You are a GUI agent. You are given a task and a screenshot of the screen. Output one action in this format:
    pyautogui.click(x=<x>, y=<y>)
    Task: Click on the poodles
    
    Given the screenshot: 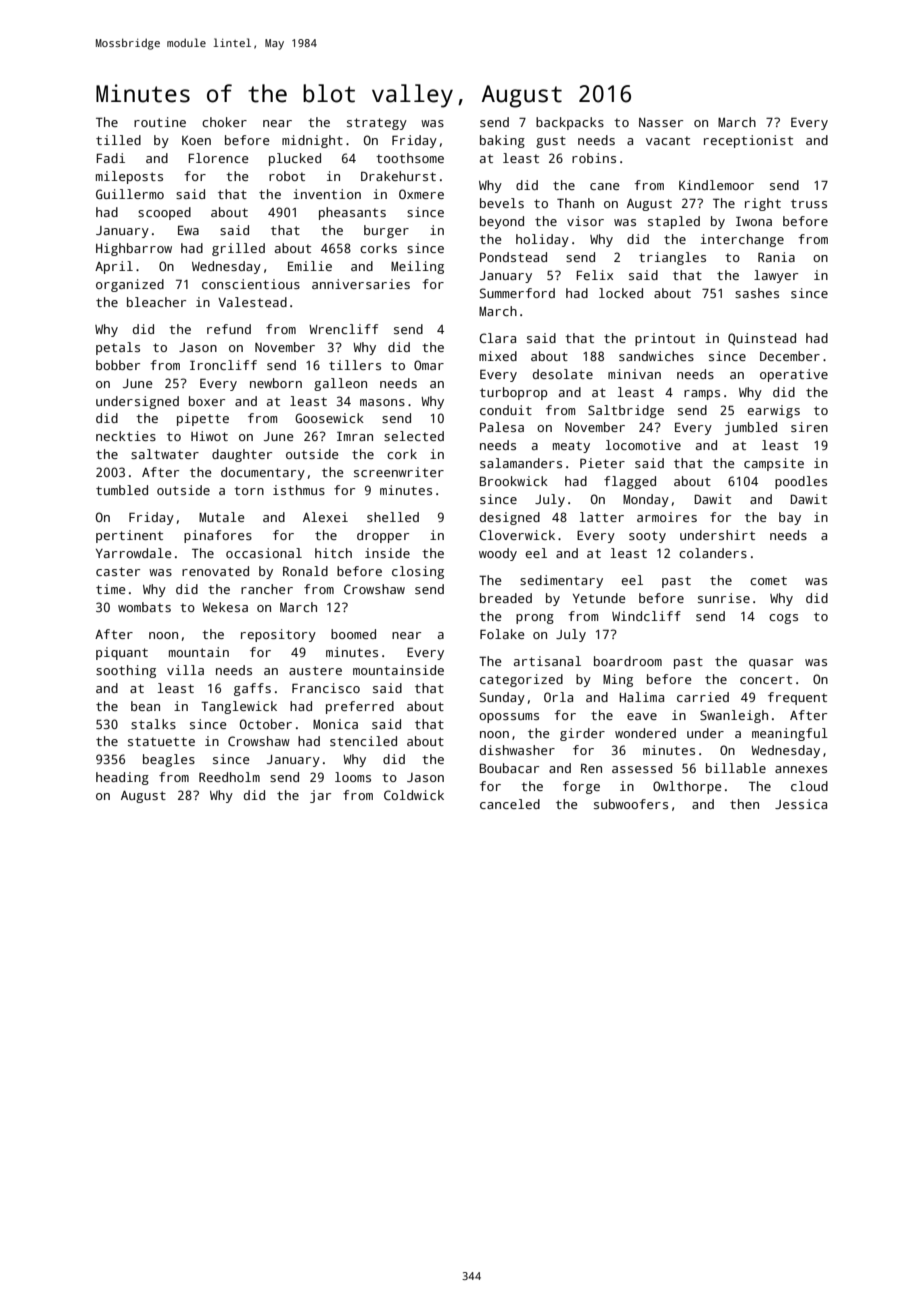 What is the action you would take?
    pyautogui.click(x=801, y=482)
